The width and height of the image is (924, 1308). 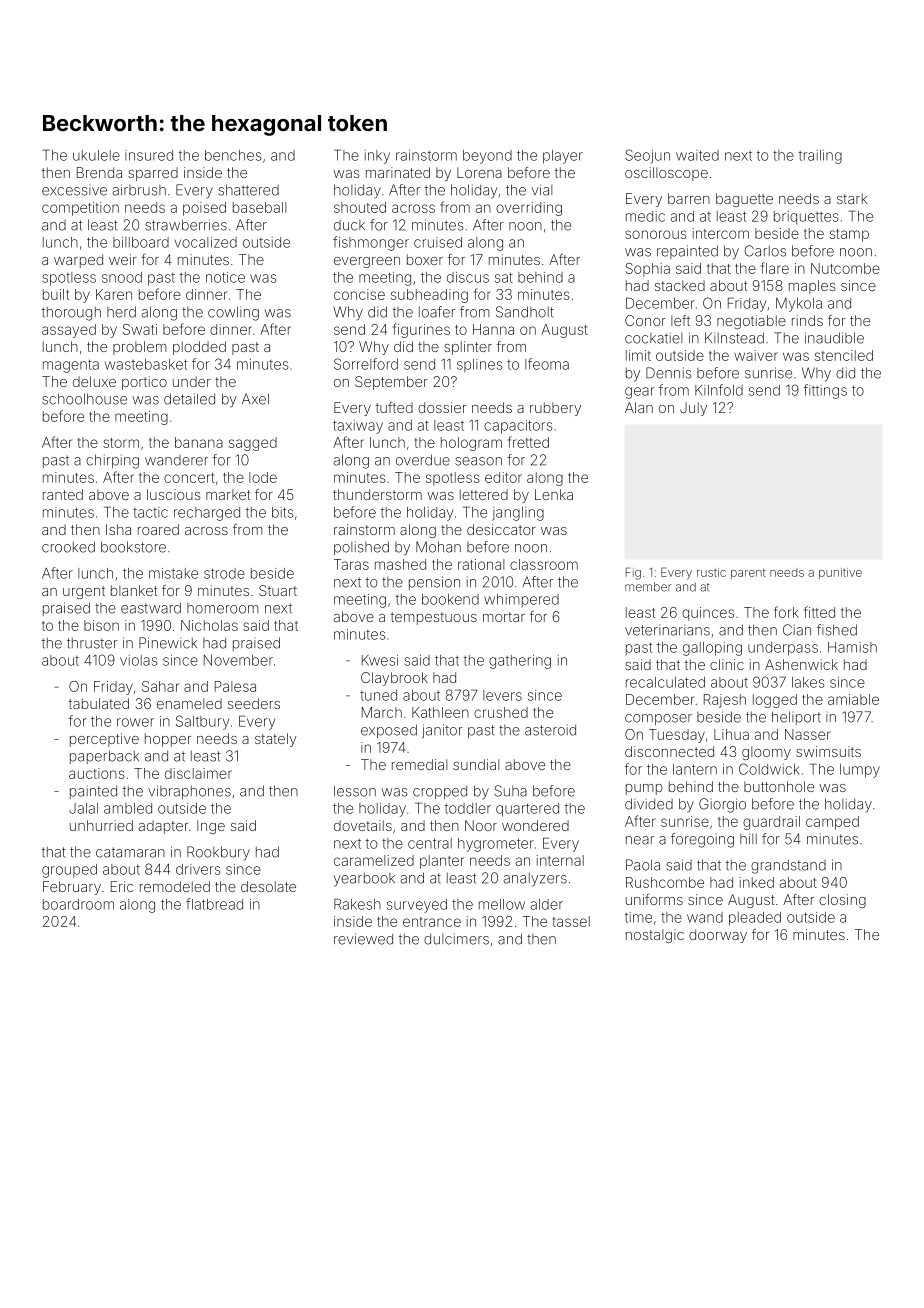 What do you see at coordinates (96, 155) in the image?
I see `ukulele` at bounding box center [96, 155].
